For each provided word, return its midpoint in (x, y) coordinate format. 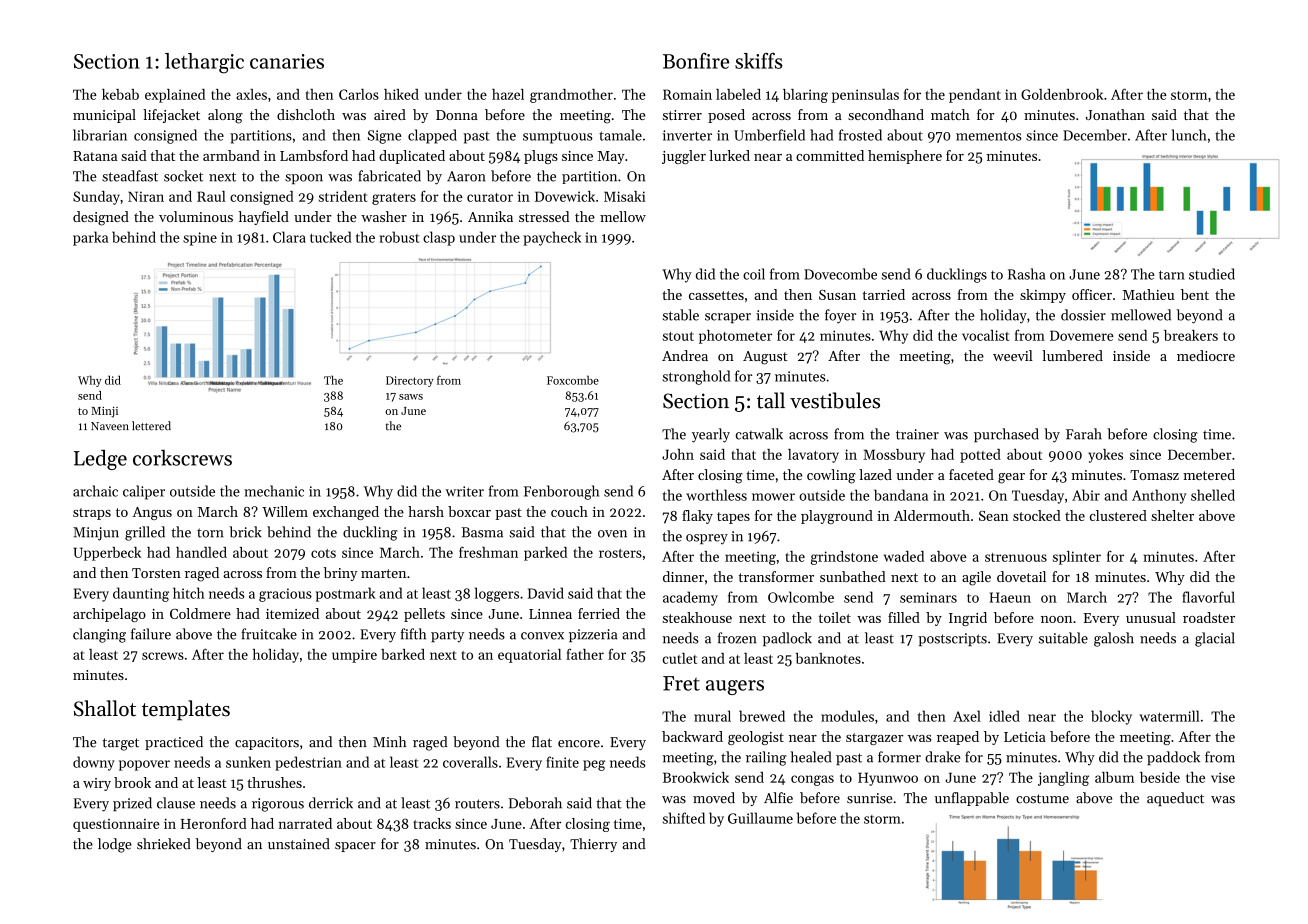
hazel (508, 94)
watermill (1169, 716)
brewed (762, 716)
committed (830, 155)
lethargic (204, 63)
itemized (292, 613)
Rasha (1026, 274)
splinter (1077, 558)
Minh (389, 741)
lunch (1189, 135)
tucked (331, 237)
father (585, 654)
